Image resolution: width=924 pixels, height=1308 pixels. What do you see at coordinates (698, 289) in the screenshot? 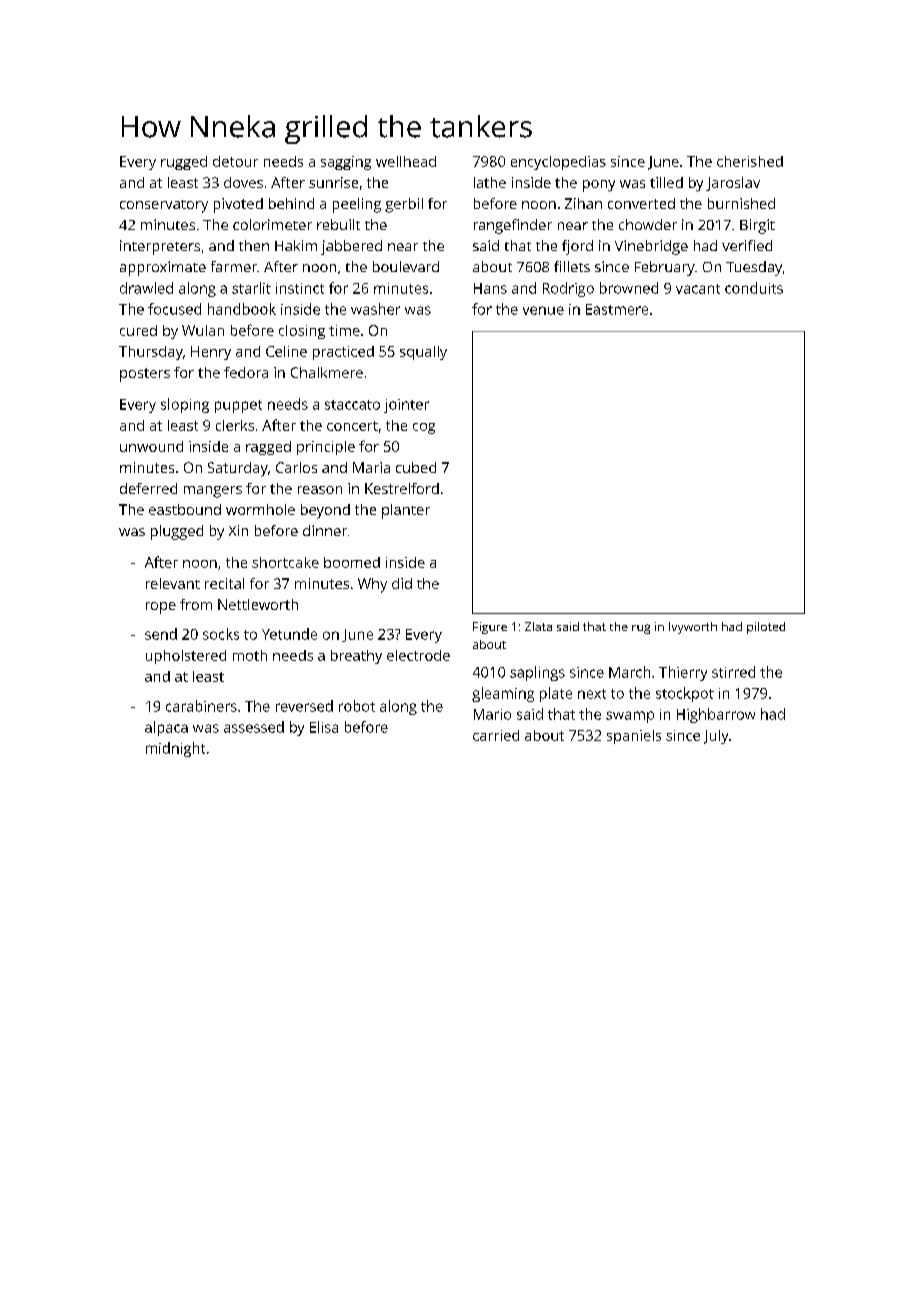
I see `vacant` at bounding box center [698, 289].
